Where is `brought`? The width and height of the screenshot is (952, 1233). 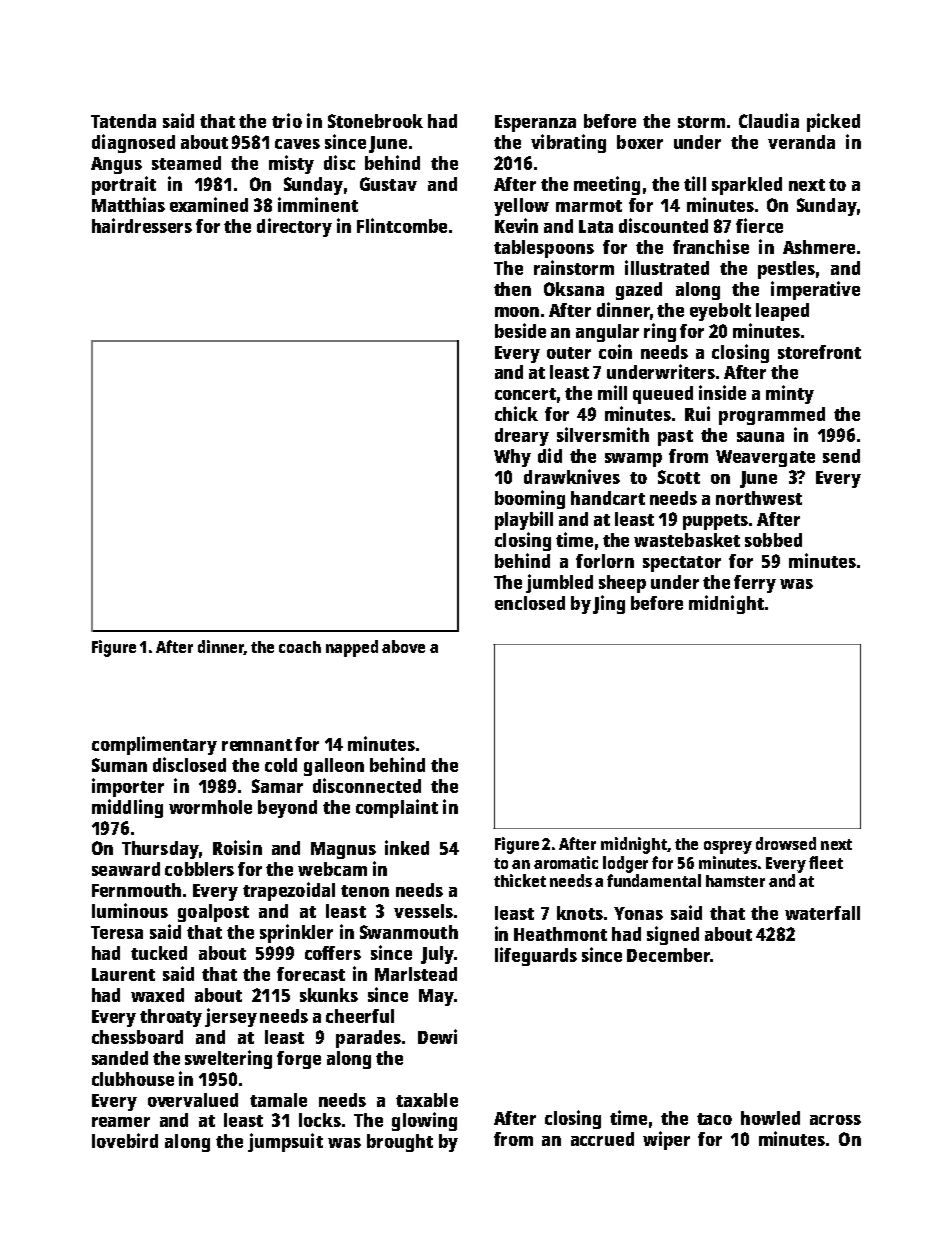
brought is located at coordinates (400, 1143).
